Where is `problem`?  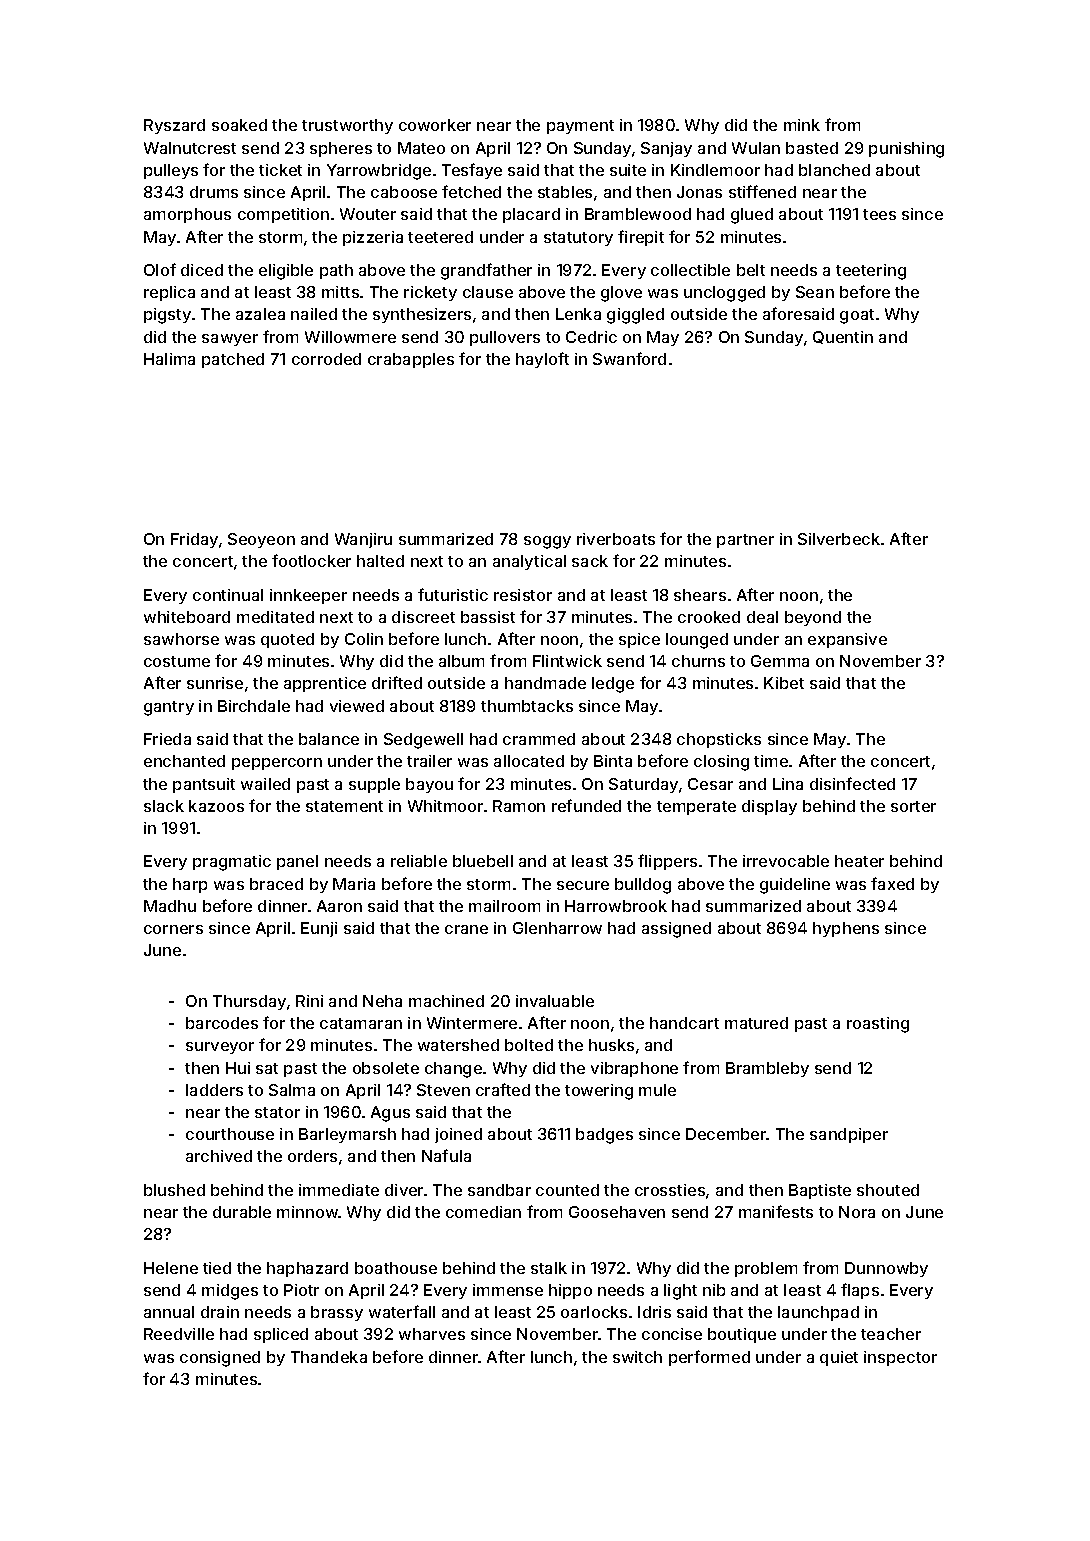 problem is located at coordinates (766, 1269).
